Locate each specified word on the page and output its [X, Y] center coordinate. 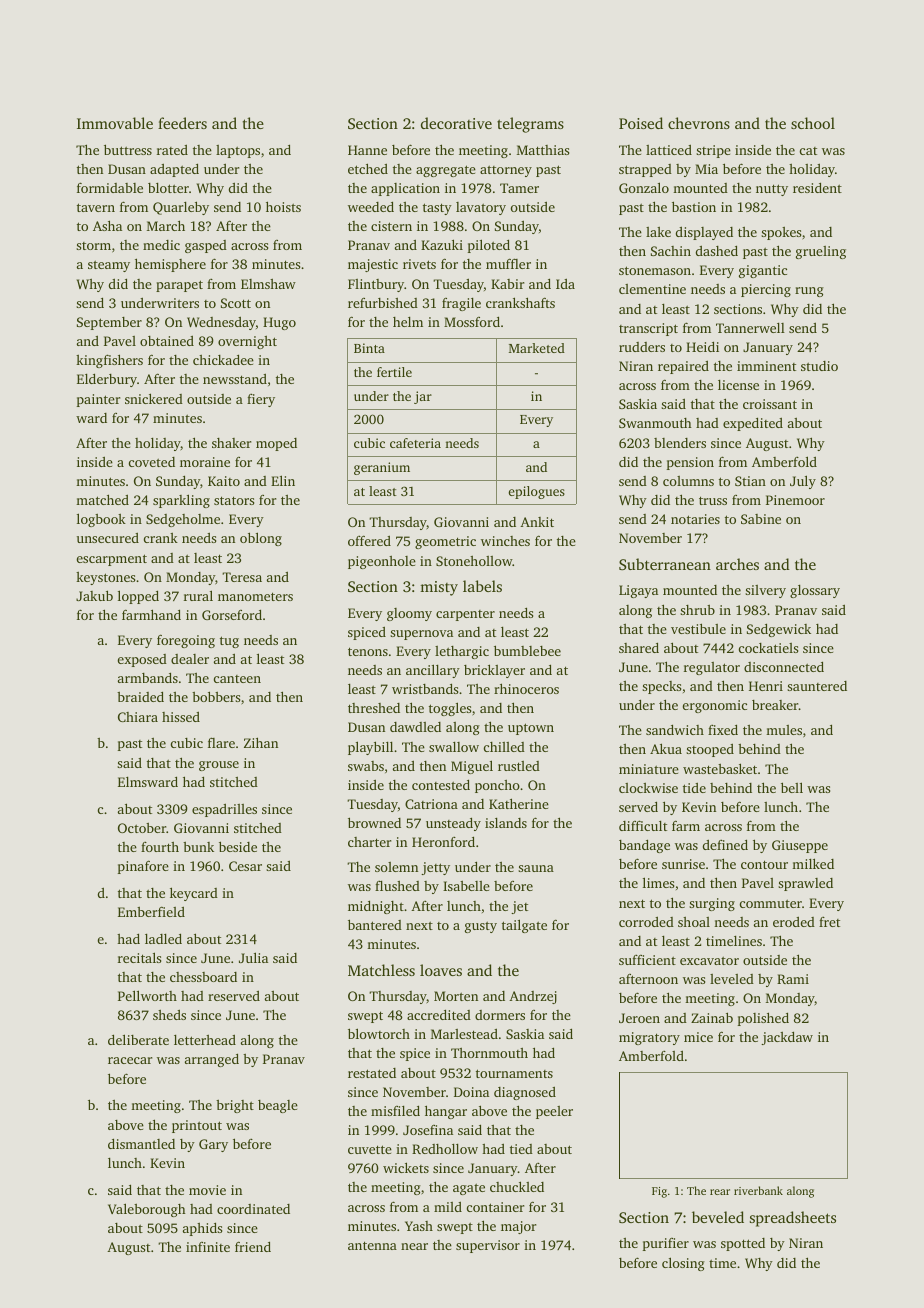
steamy [109, 266]
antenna [372, 1245]
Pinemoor [795, 500]
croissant [770, 404]
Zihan [261, 742]
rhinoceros [526, 688]
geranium [382, 468]
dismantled [141, 1143]
